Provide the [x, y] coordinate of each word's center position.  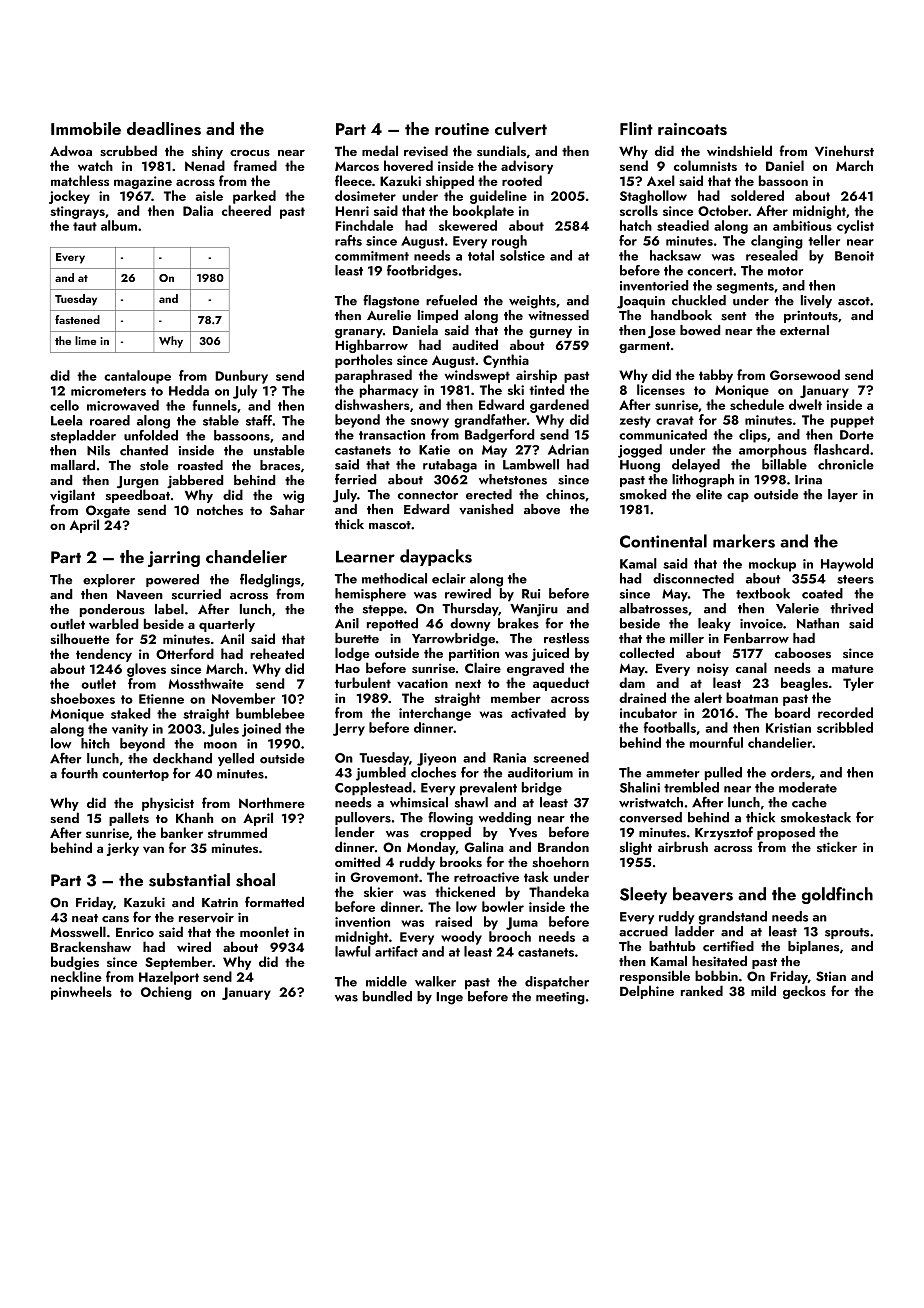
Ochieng [166, 993]
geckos [804, 992]
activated [538, 712]
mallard [73, 465]
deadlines [164, 128]
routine [462, 129]
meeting [560, 998]
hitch [95, 743]
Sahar [287, 510]
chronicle [846, 464]
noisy [713, 669]
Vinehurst [844, 150]
